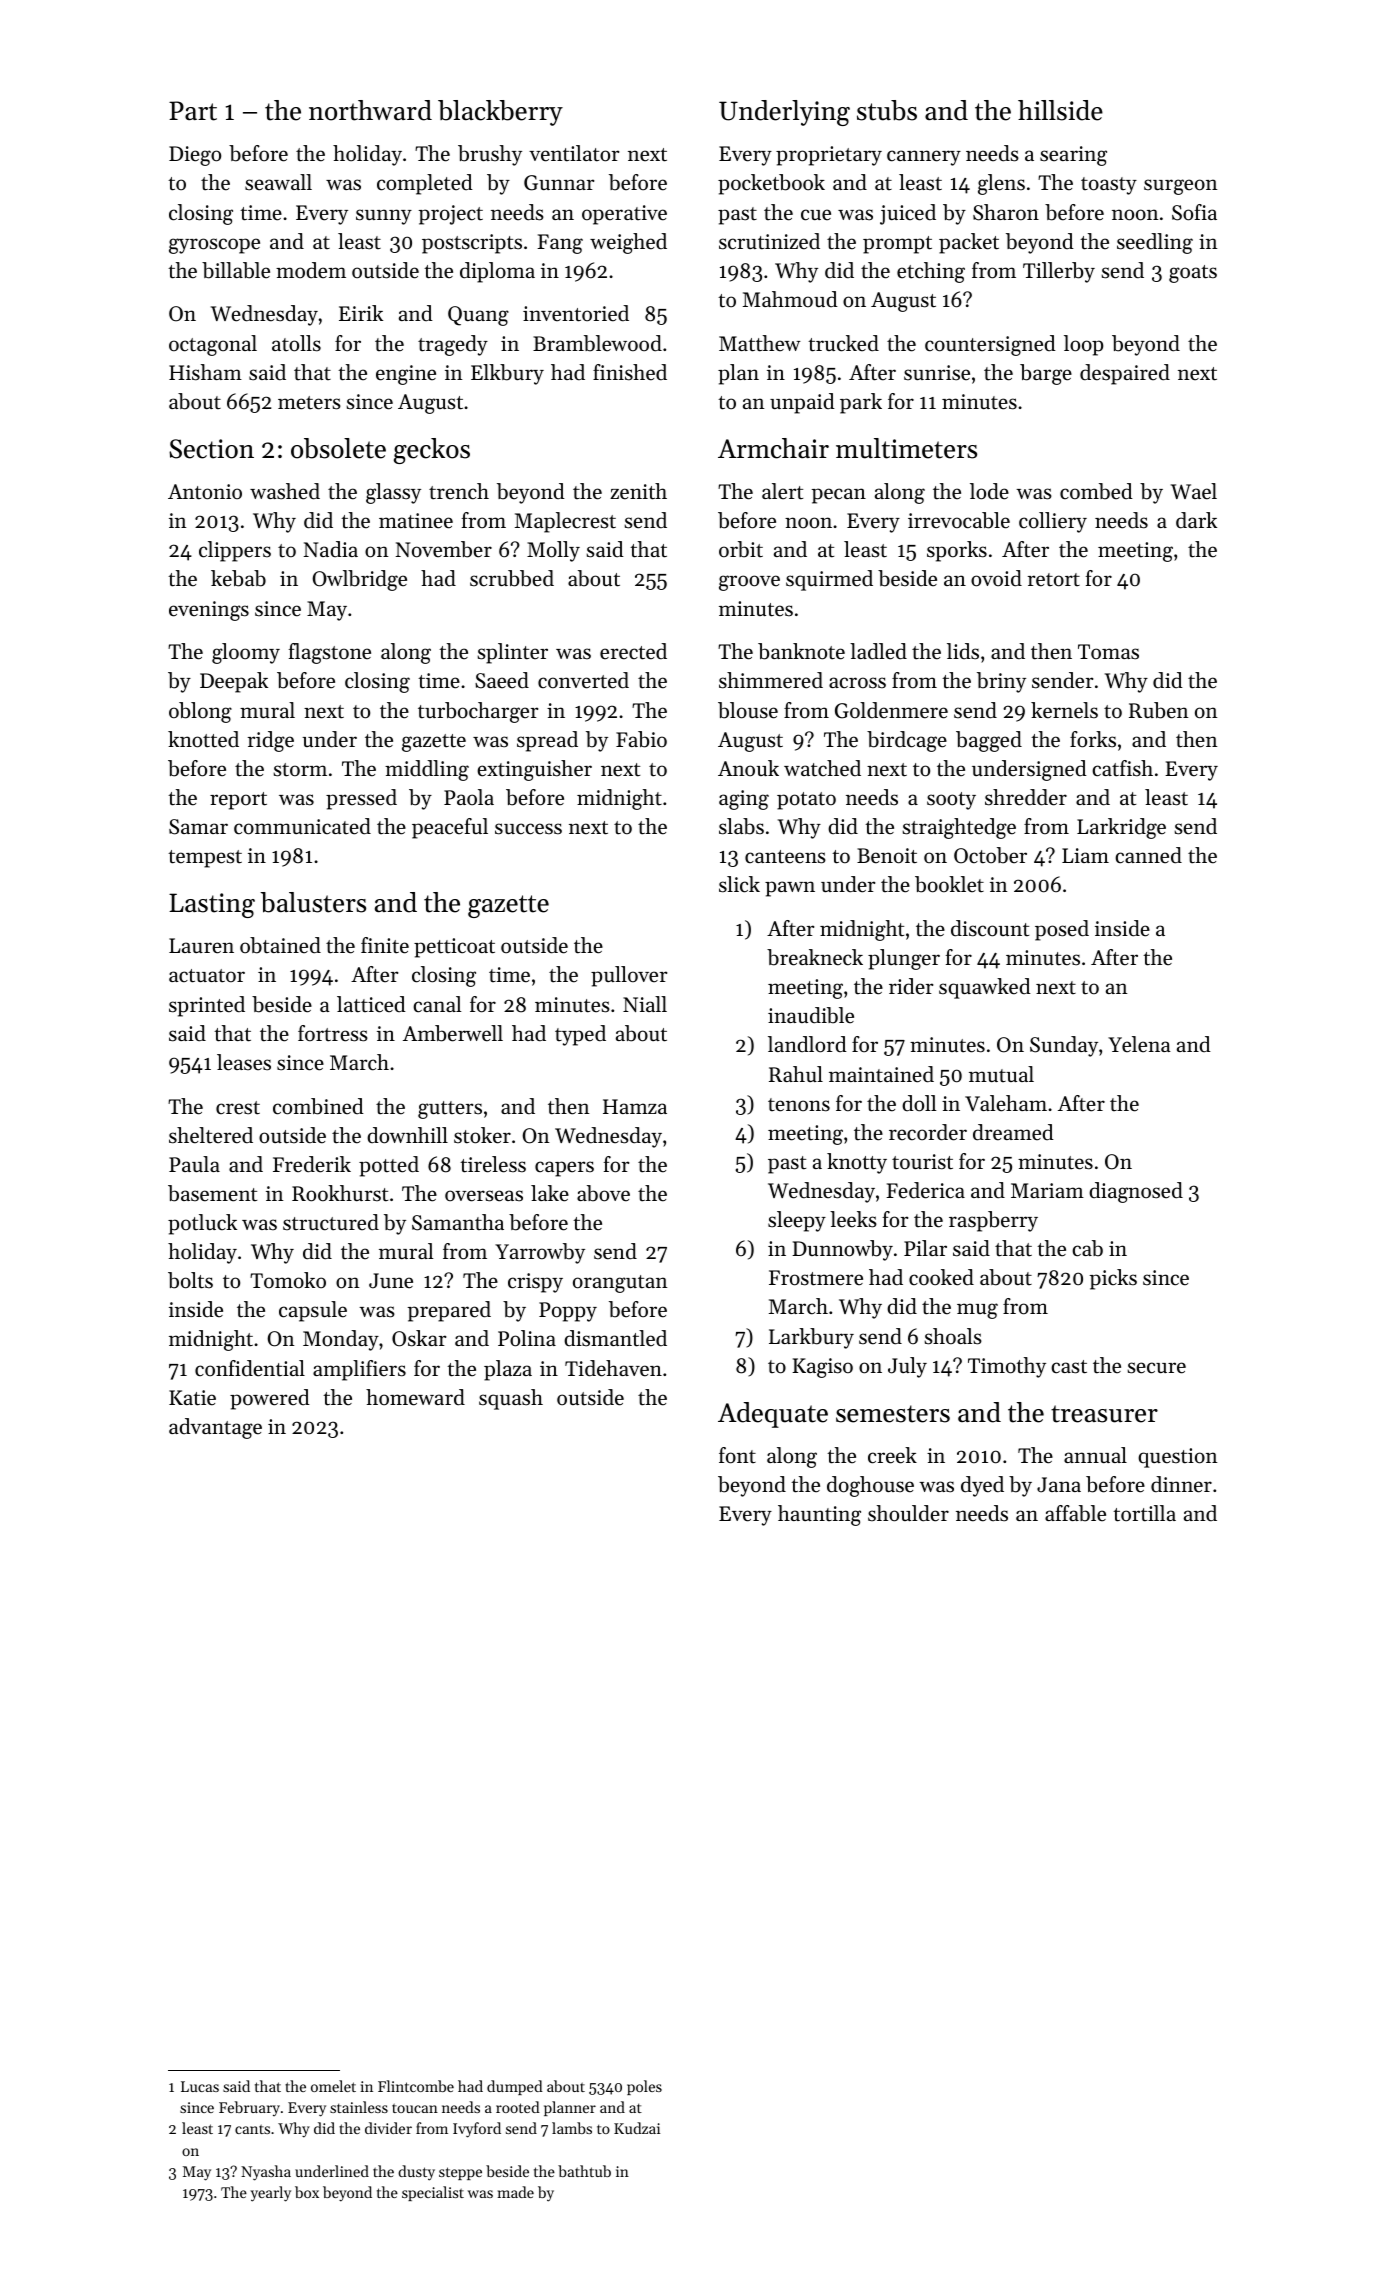 The height and width of the screenshot is (2283, 1386). Describe the element at coordinates (385, 945) in the screenshot. I see `finite` at that location.
